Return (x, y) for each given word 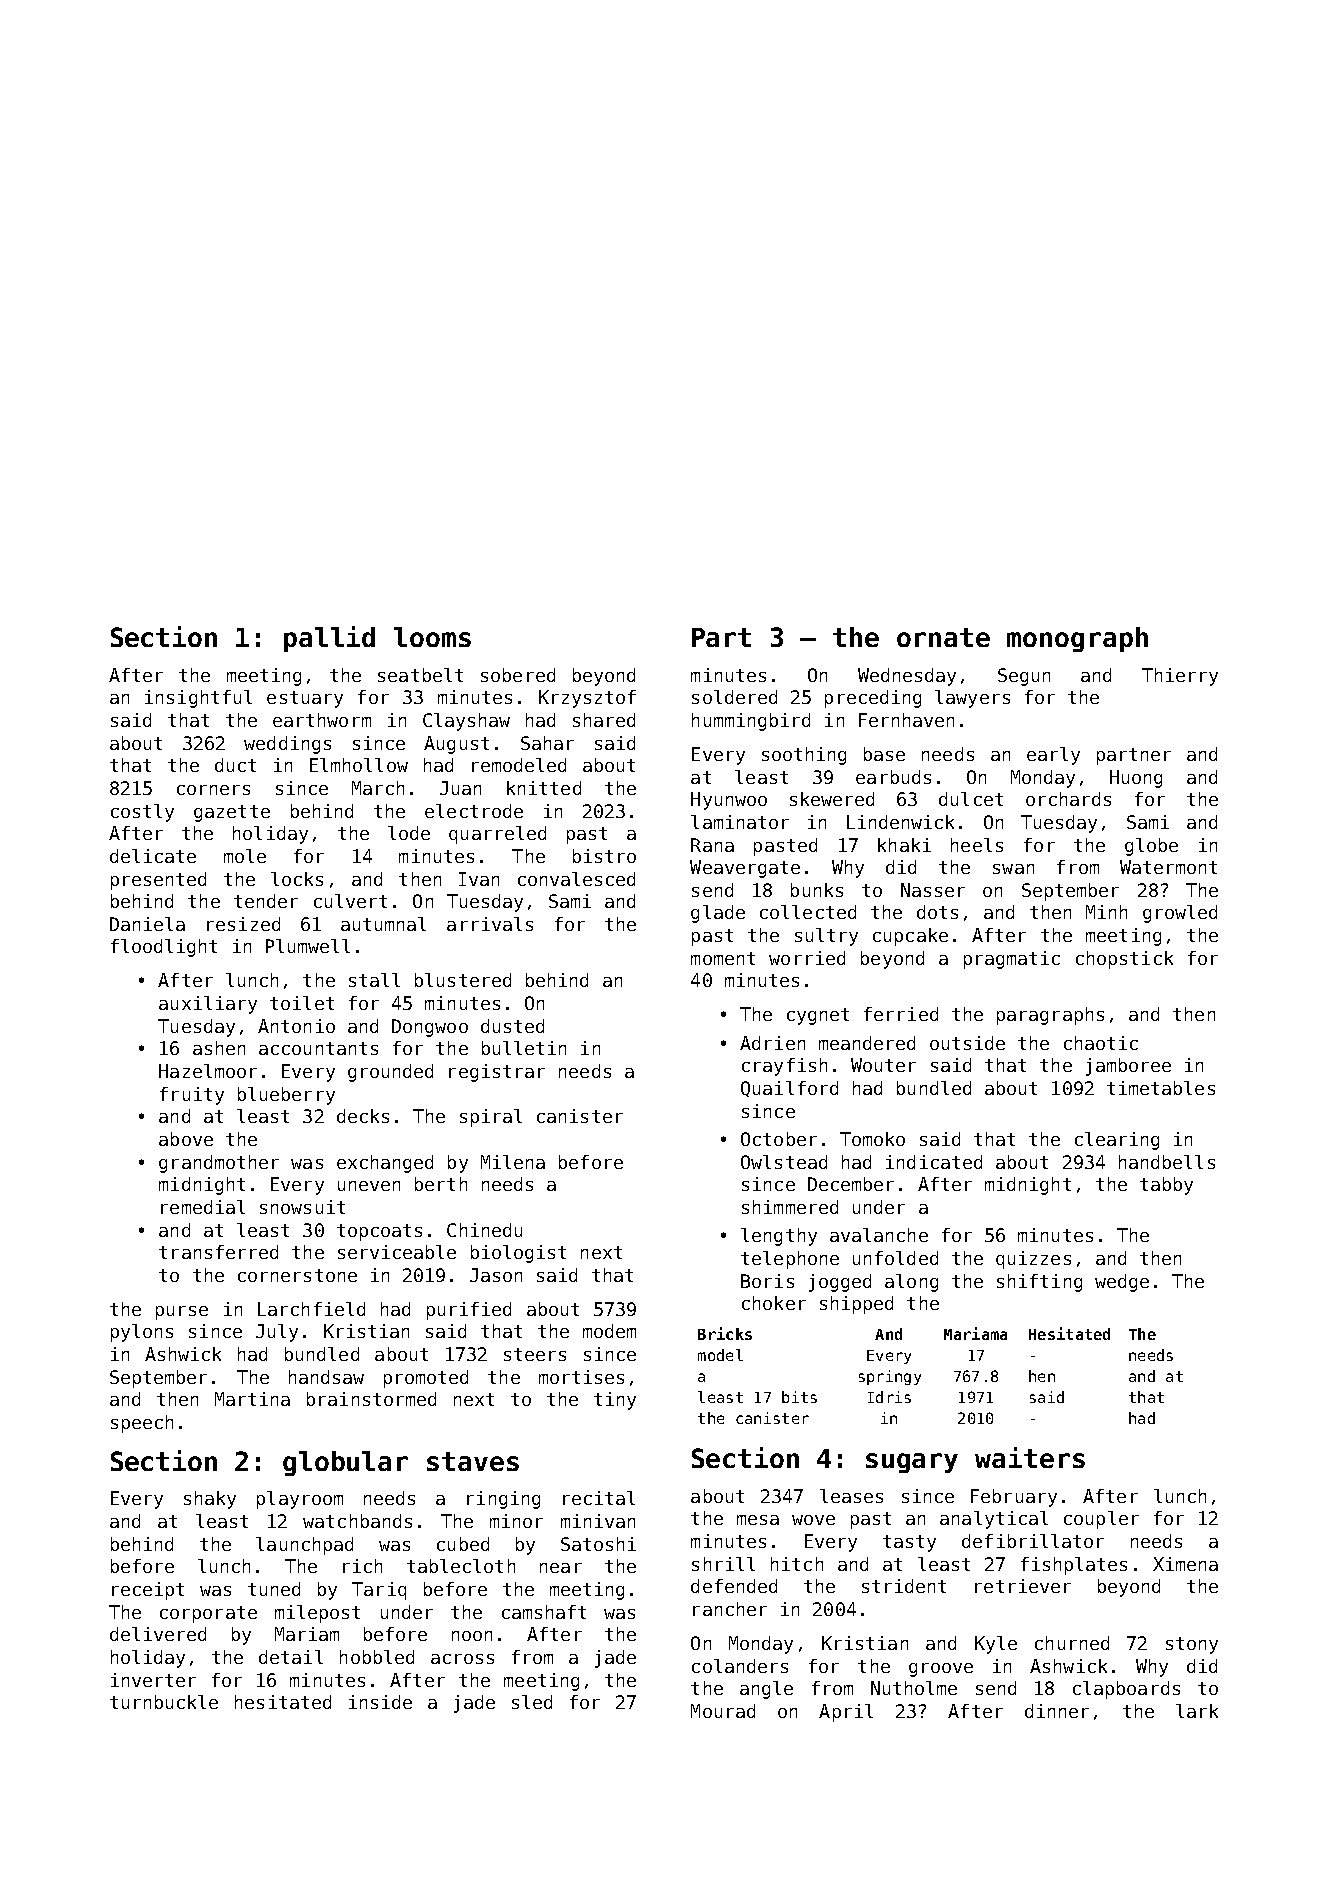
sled (532, 1702)
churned (1072, 1643)
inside (380, 1702)
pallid (329, 639)
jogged (840, 1283)
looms (432, 637)
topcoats (379, 1232)
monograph (1077, 639)
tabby (1166, 1186)
